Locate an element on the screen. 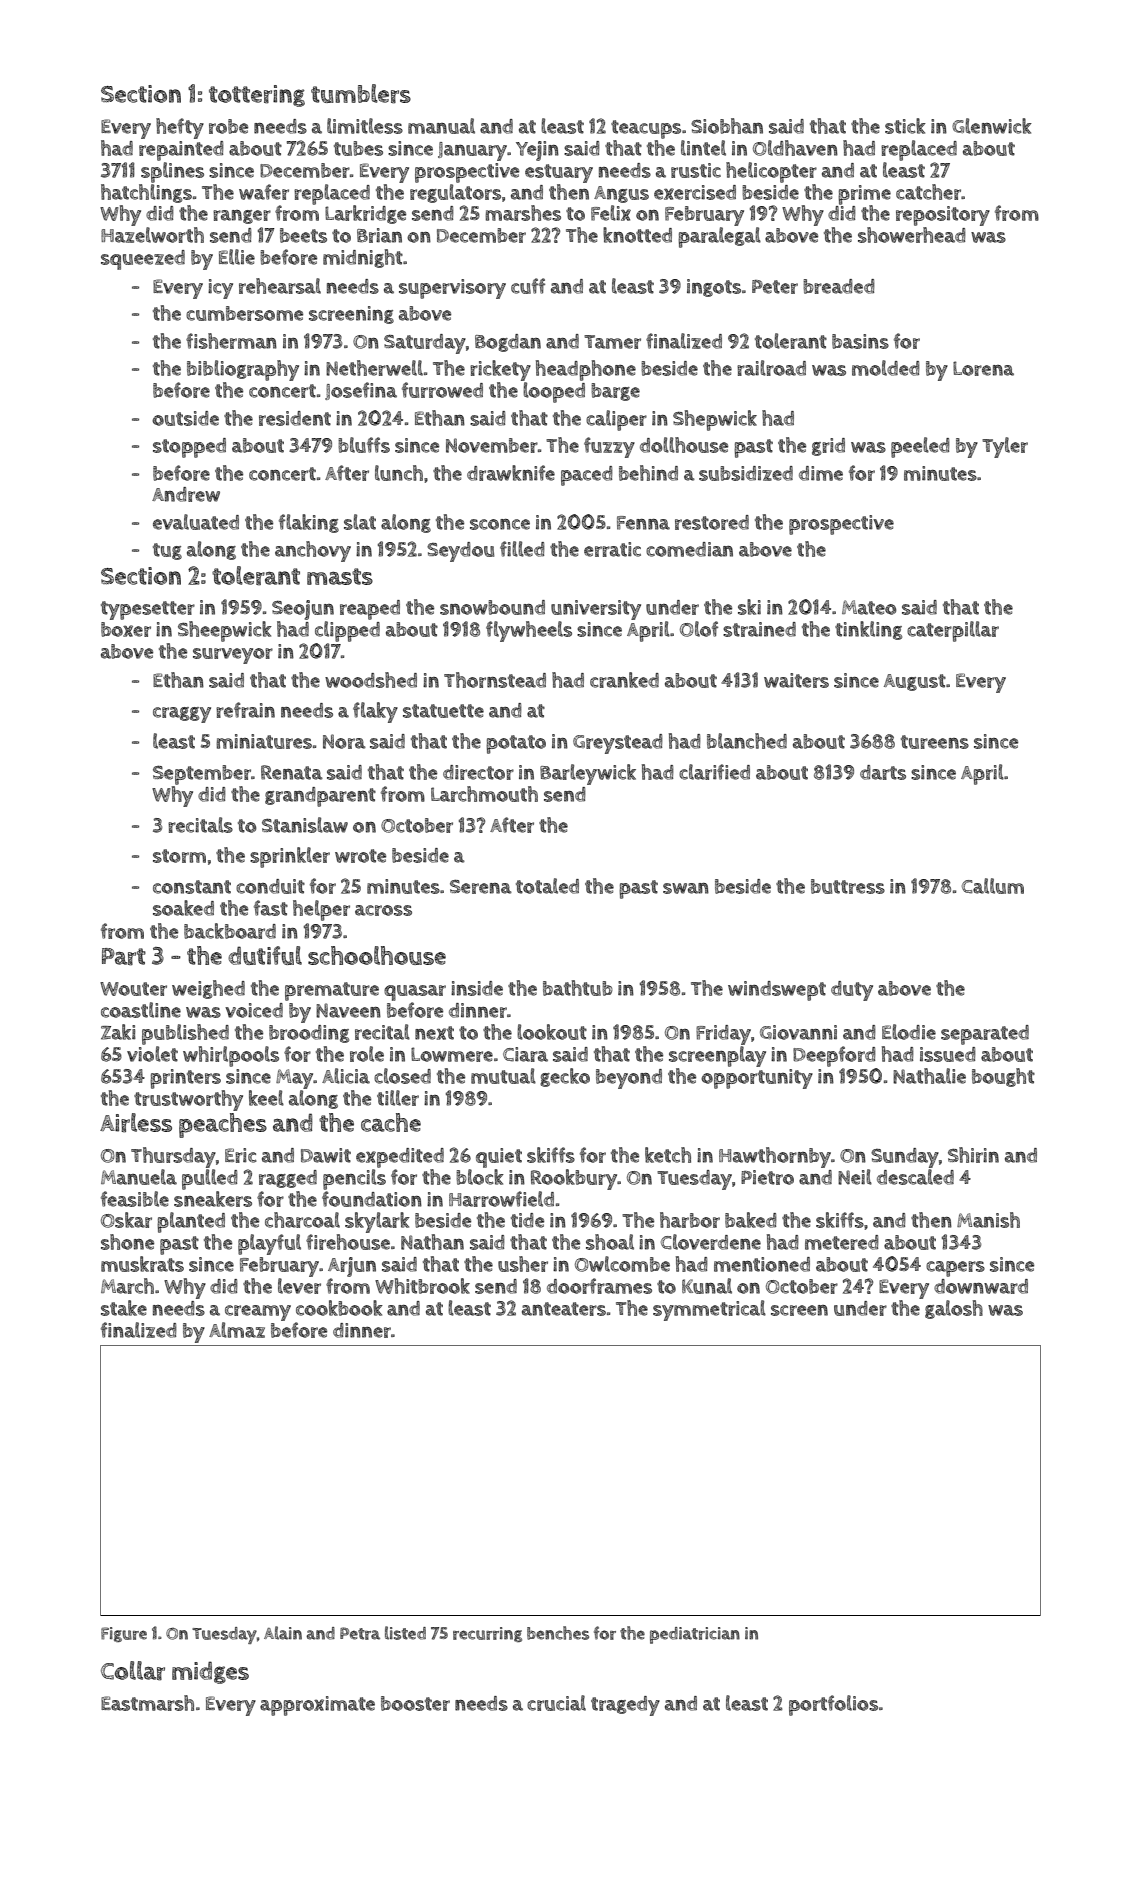 The image size is (1141, 1880). Zaki is located at coordinates (118, 1032).
